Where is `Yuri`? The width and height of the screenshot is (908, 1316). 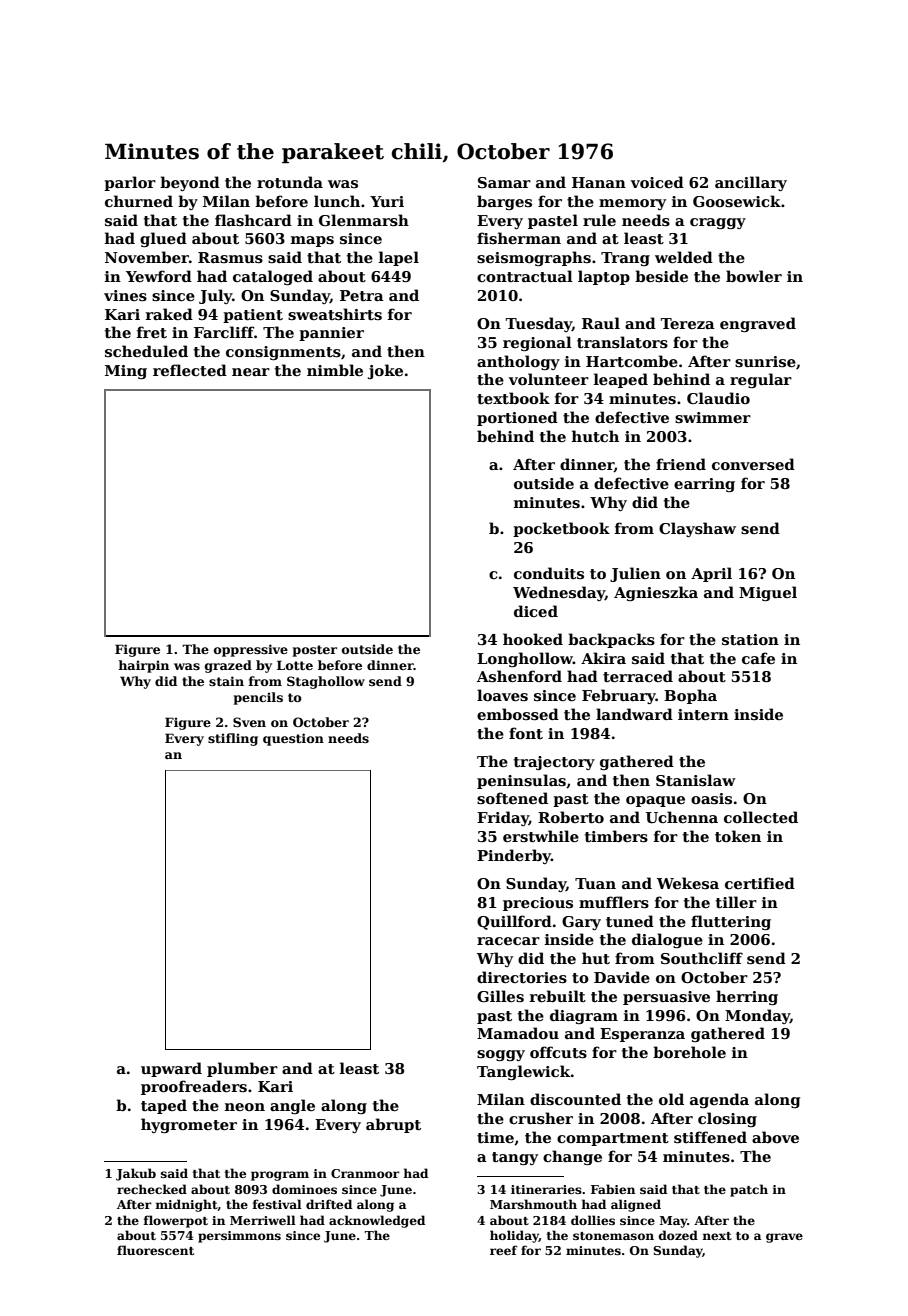 Yuri is located at coordinates (387, 201).
